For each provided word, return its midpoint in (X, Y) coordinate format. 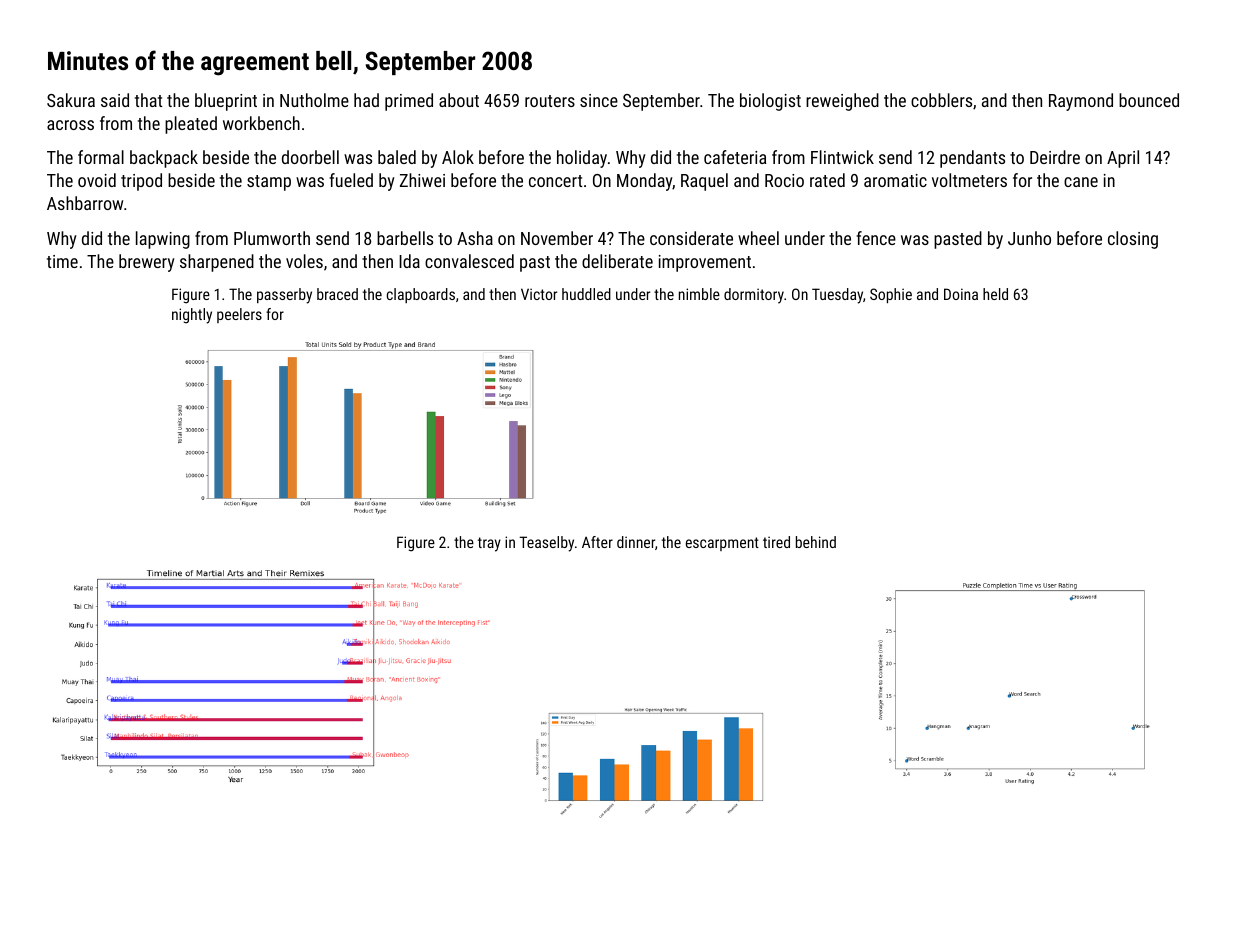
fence (876, 238)
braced (337, 294)
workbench (261, 123)
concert (555, 181)
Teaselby (547, 544)
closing (1133, 240)
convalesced (469, 261)
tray (489, 544)
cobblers (941, 100)
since (599, 100)
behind (816, 542)
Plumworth (272, 238)
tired (776, 542)
